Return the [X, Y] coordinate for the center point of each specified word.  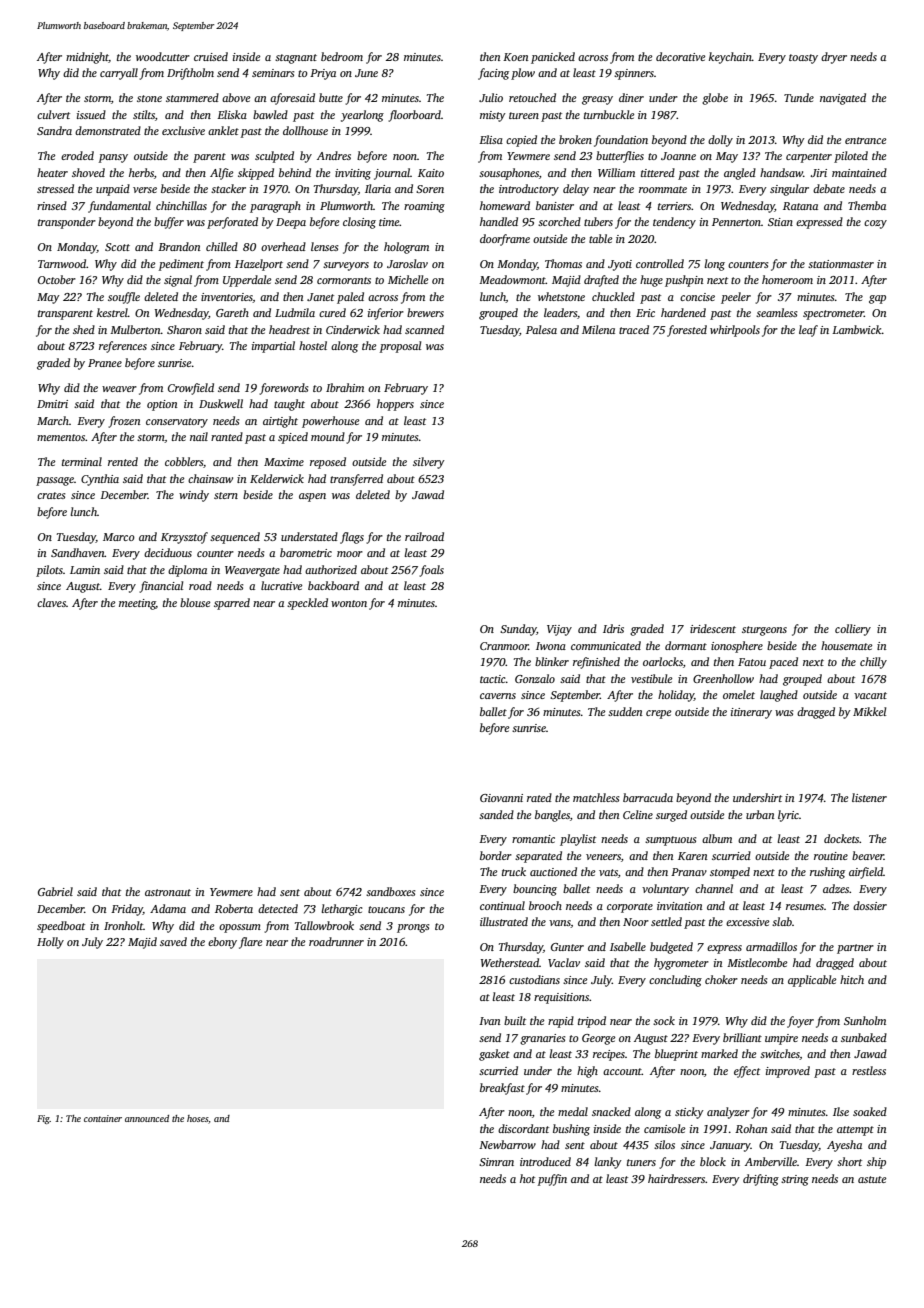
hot [527, 1178]
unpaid [113, 190]
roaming [424, 207]
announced [147, 1118]
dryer [834, 58]
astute [872, 1179]
